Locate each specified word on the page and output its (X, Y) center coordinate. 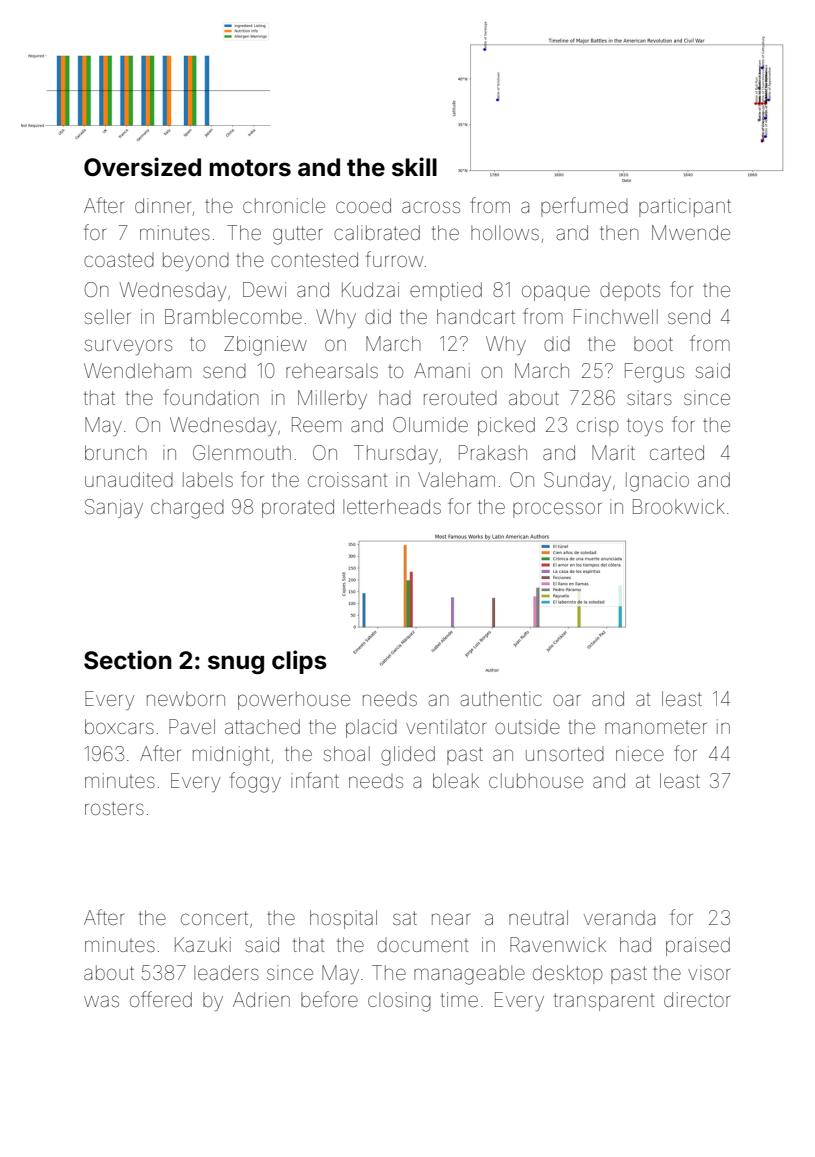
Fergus (654, 373)
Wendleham (137, 370)
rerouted (460, 398)
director (697, 999)
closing (399, 1002)
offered (161, 999)
